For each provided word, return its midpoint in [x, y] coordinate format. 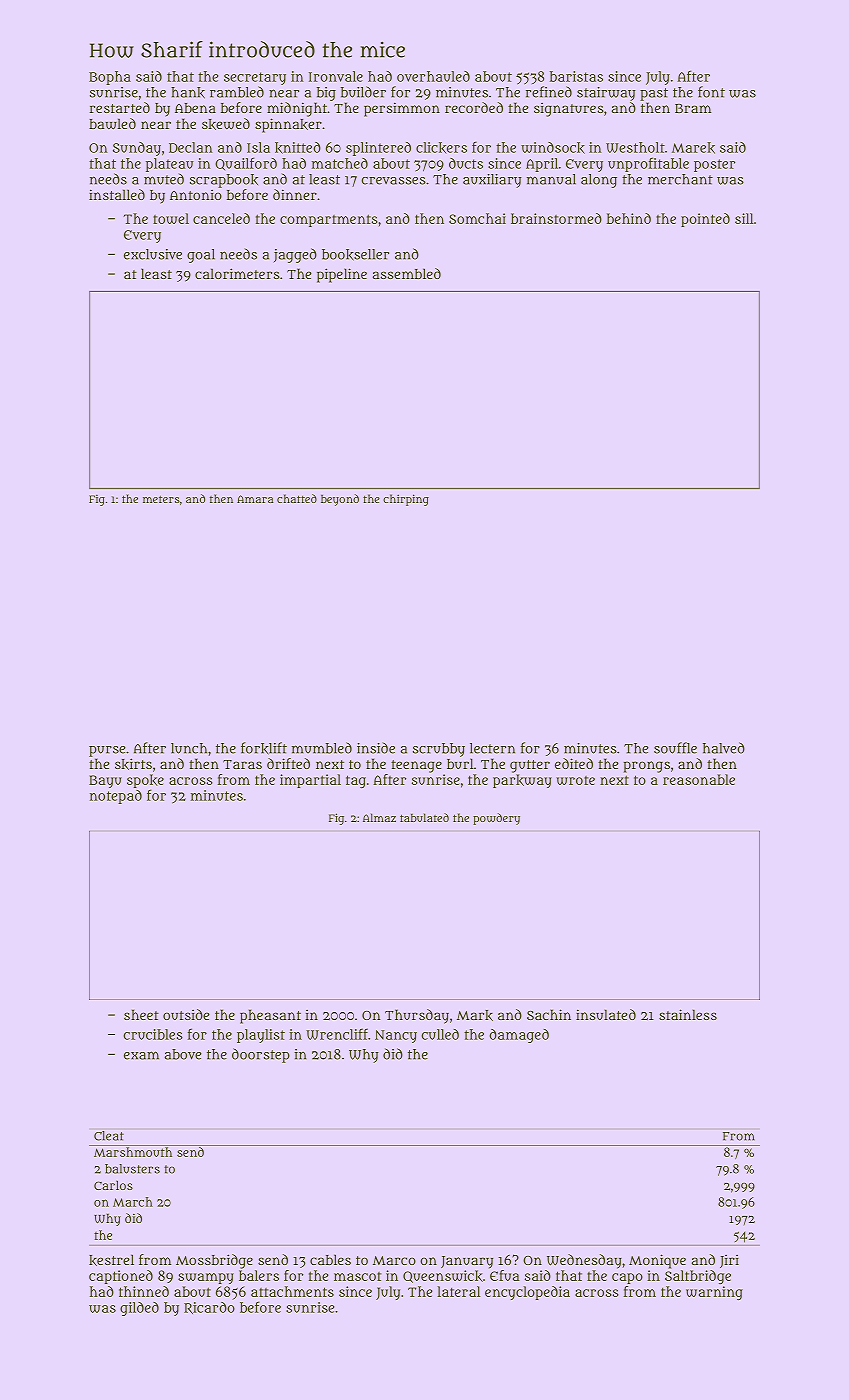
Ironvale [336, 76]
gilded [139, 1309]
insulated [606, 1014]
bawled [112, 124]
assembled [407, 273]
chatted [297, 498]
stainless [688, 1014]
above [183, 1054]
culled [440, 1034]
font [711, 92]
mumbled [322, 748]
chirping [406, 500]
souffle [675, 748]
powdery [496, 819]
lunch [189, 748]
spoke [145, 781]
